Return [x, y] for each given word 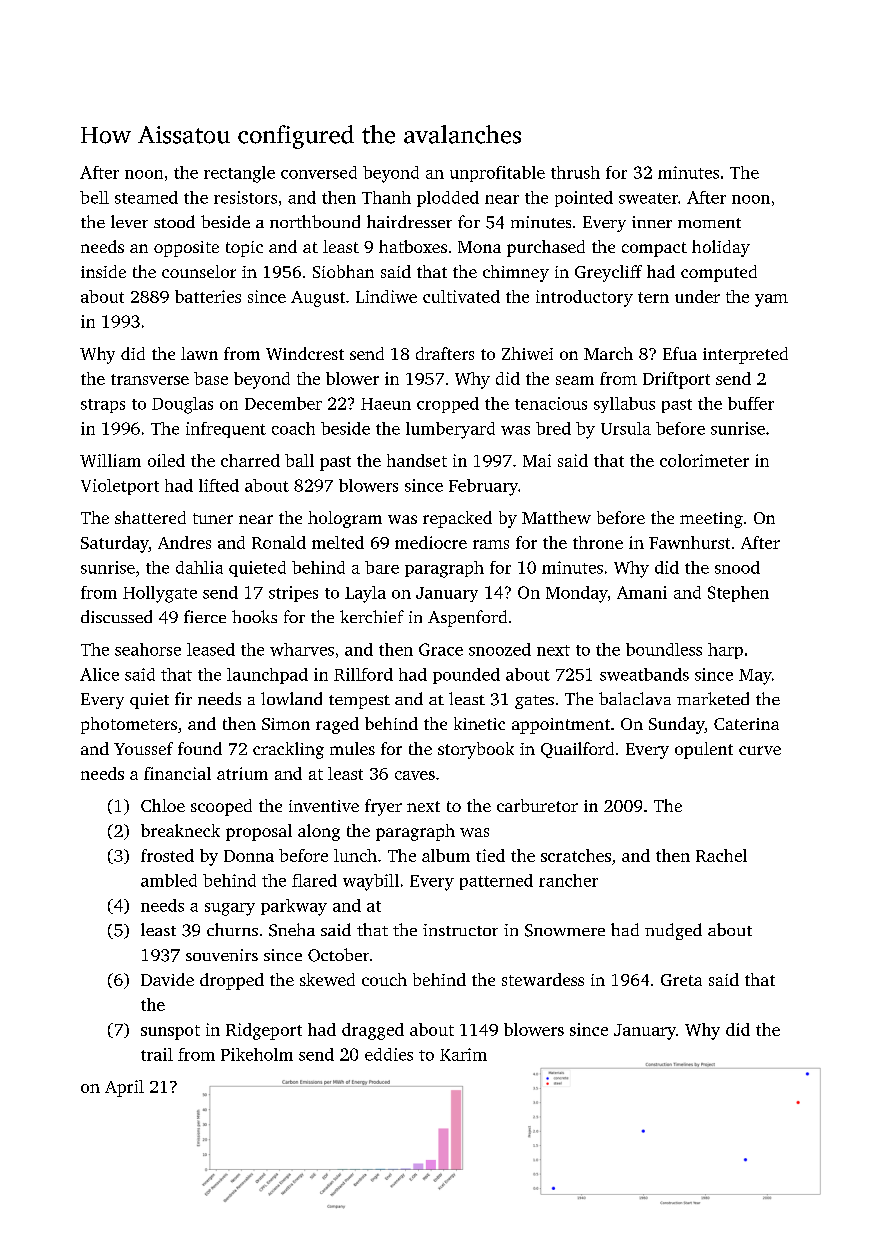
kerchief [372, 616]
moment [709, 223]
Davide [167, 979]
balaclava [635, 698]
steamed [146, 197]
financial [177, 773]
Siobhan [343, 271]
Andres [184, 542]
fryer [383, 807]
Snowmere [565, 930]
